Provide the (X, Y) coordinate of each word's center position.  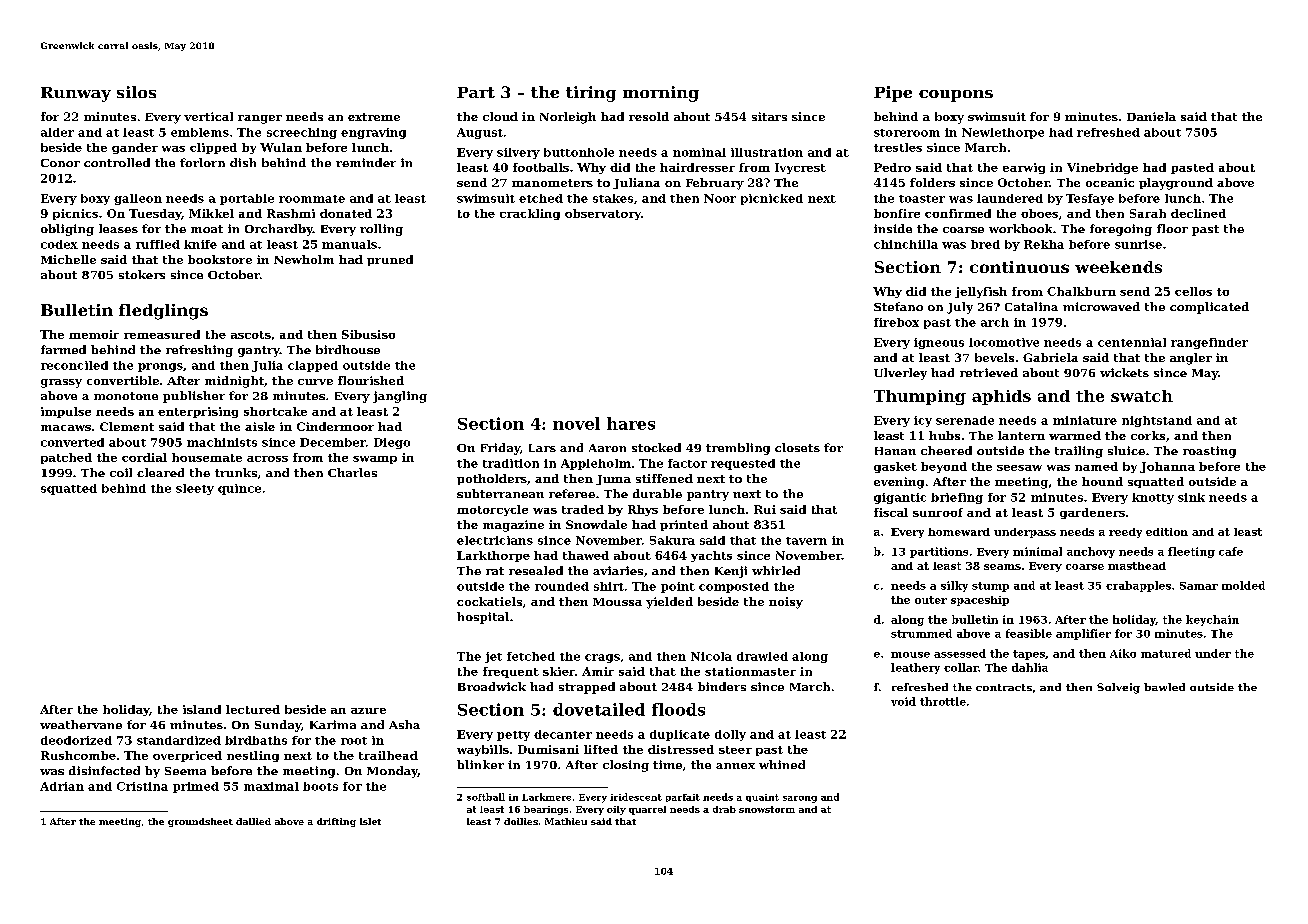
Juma (613, 480)
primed (196, 787)
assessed (960, 653)
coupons (956, 96)
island (202, 709)
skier (559, 671)
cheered (946, 450)
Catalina (1031, 306)
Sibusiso (368, 334)
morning (661, 94)
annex (735, 766)
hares (631, 423)
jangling (400, 397)
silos (136, 92)
